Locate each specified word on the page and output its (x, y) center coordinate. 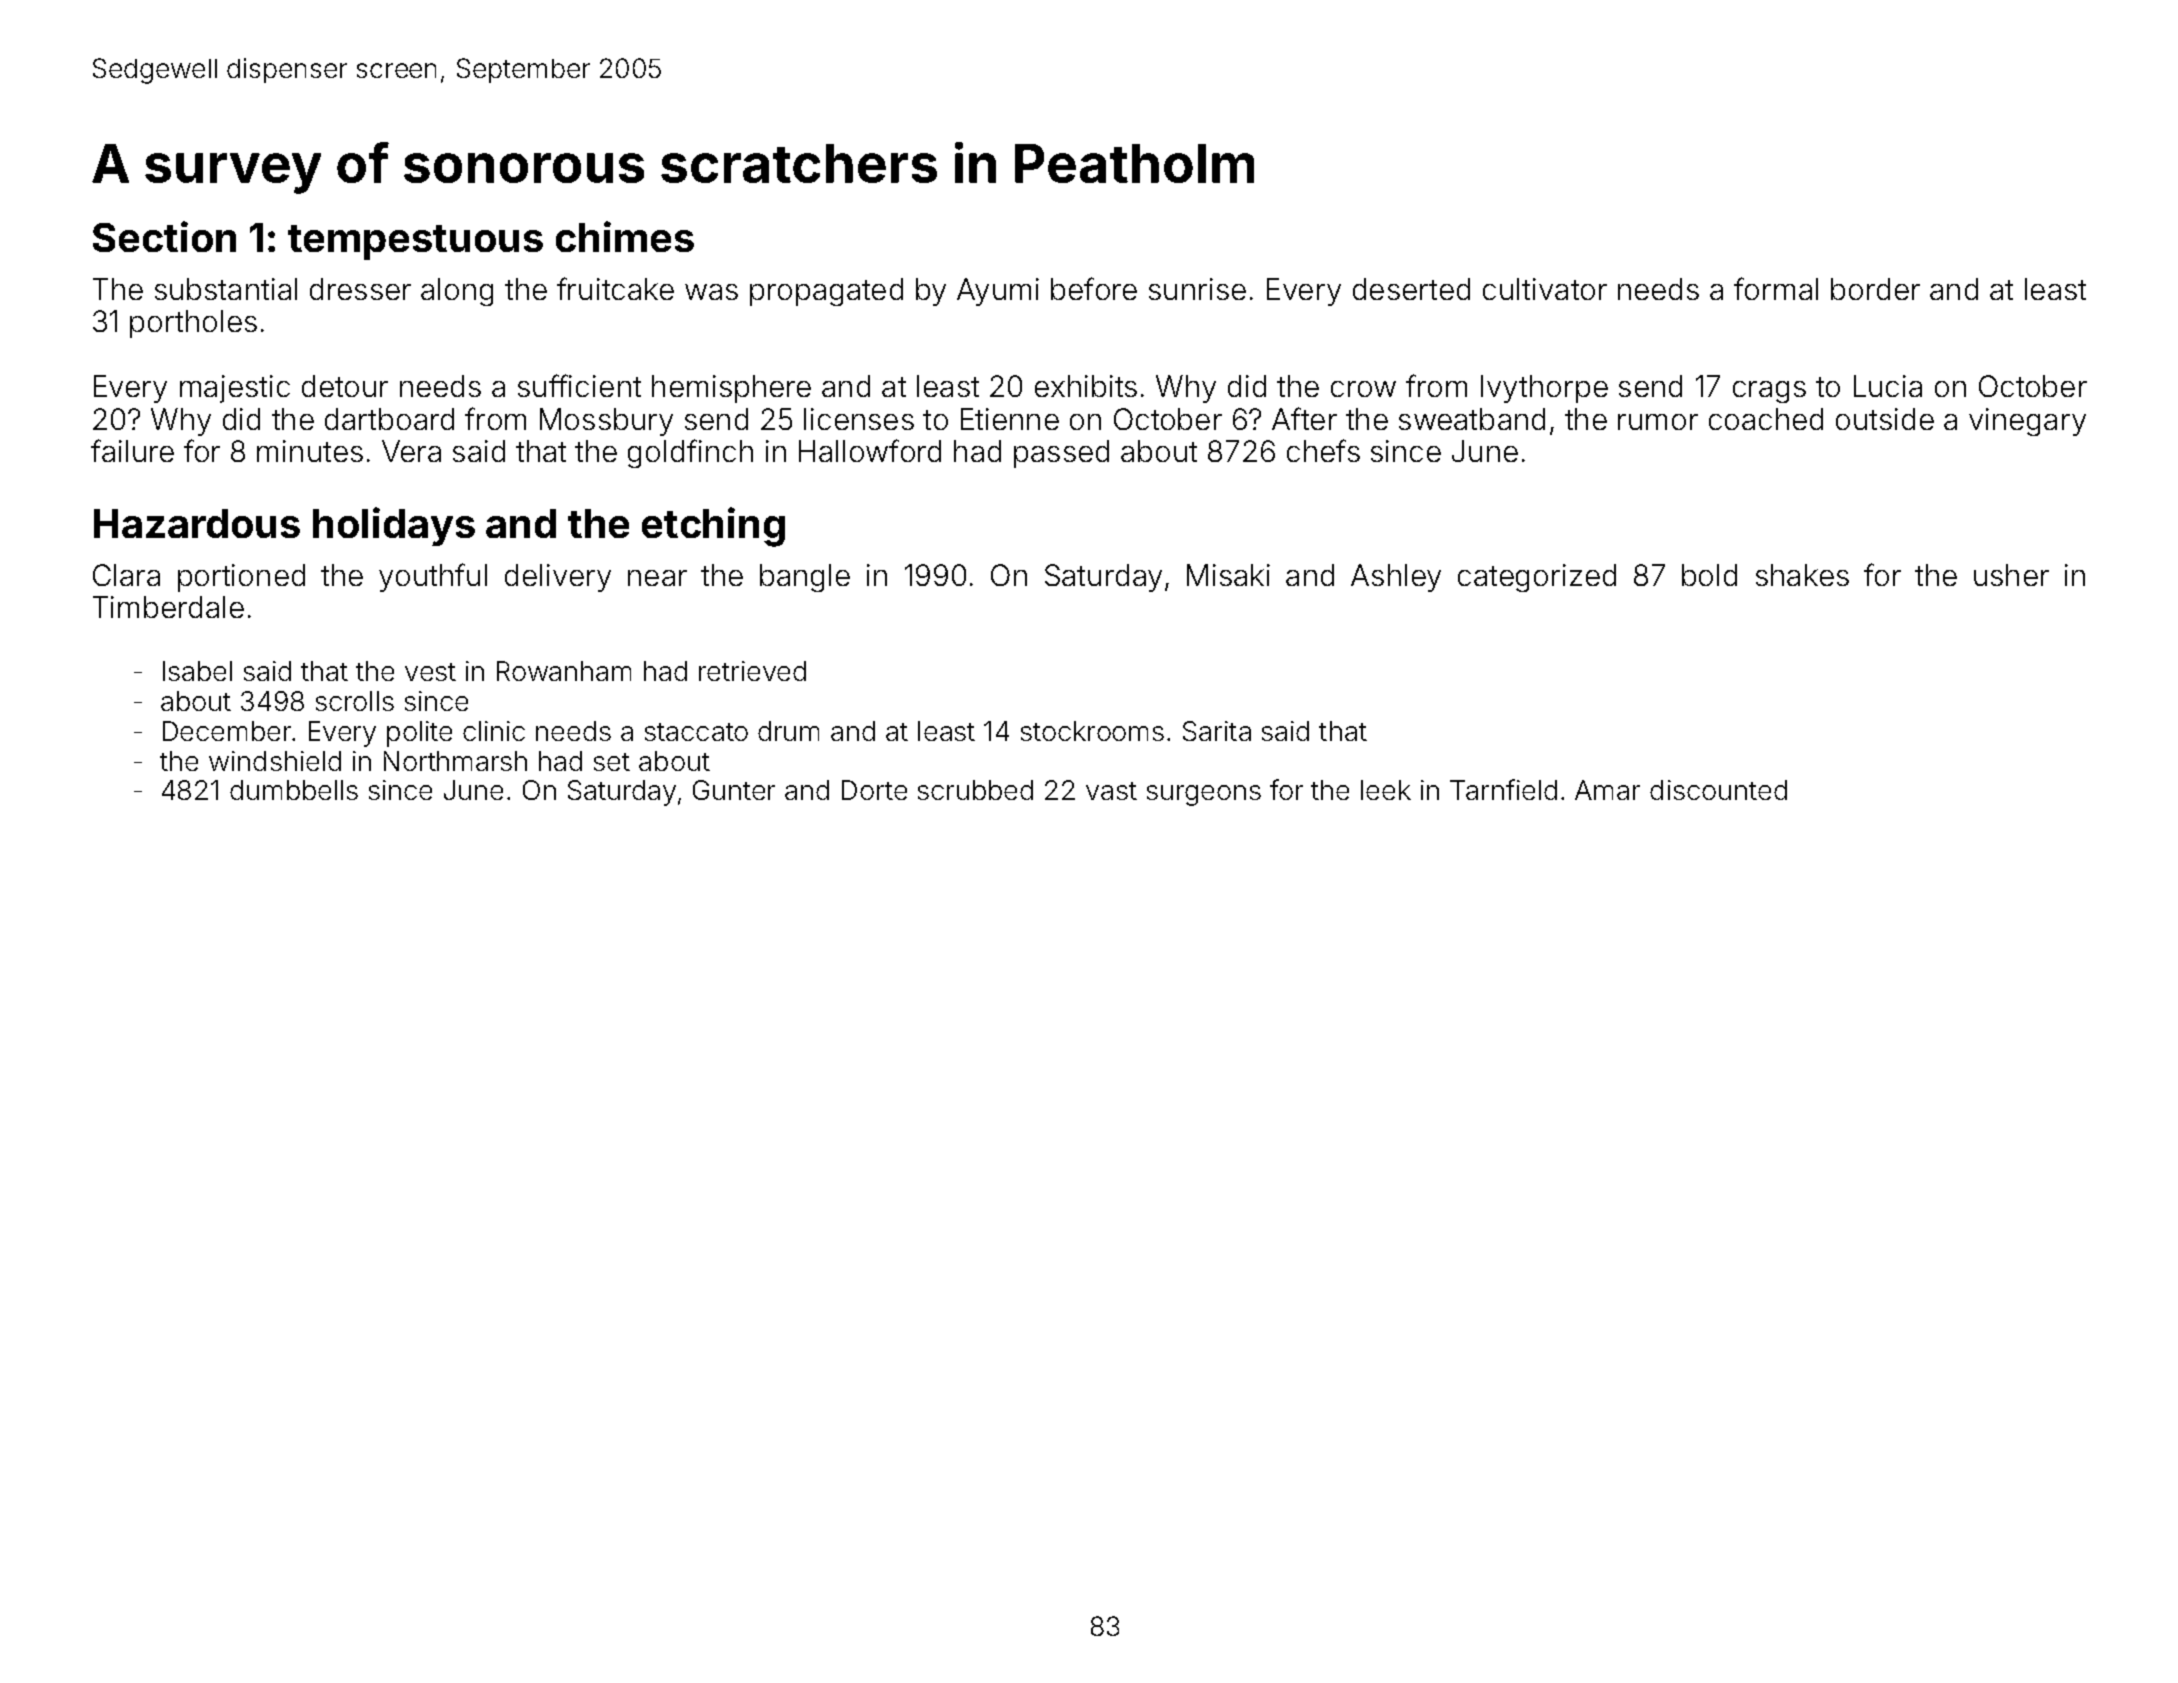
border (1875, 289)
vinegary (2027, 422)
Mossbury (606, 422)
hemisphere (731, 389)
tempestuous (415, 242)
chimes (625, 236)
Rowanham (564, 671)
